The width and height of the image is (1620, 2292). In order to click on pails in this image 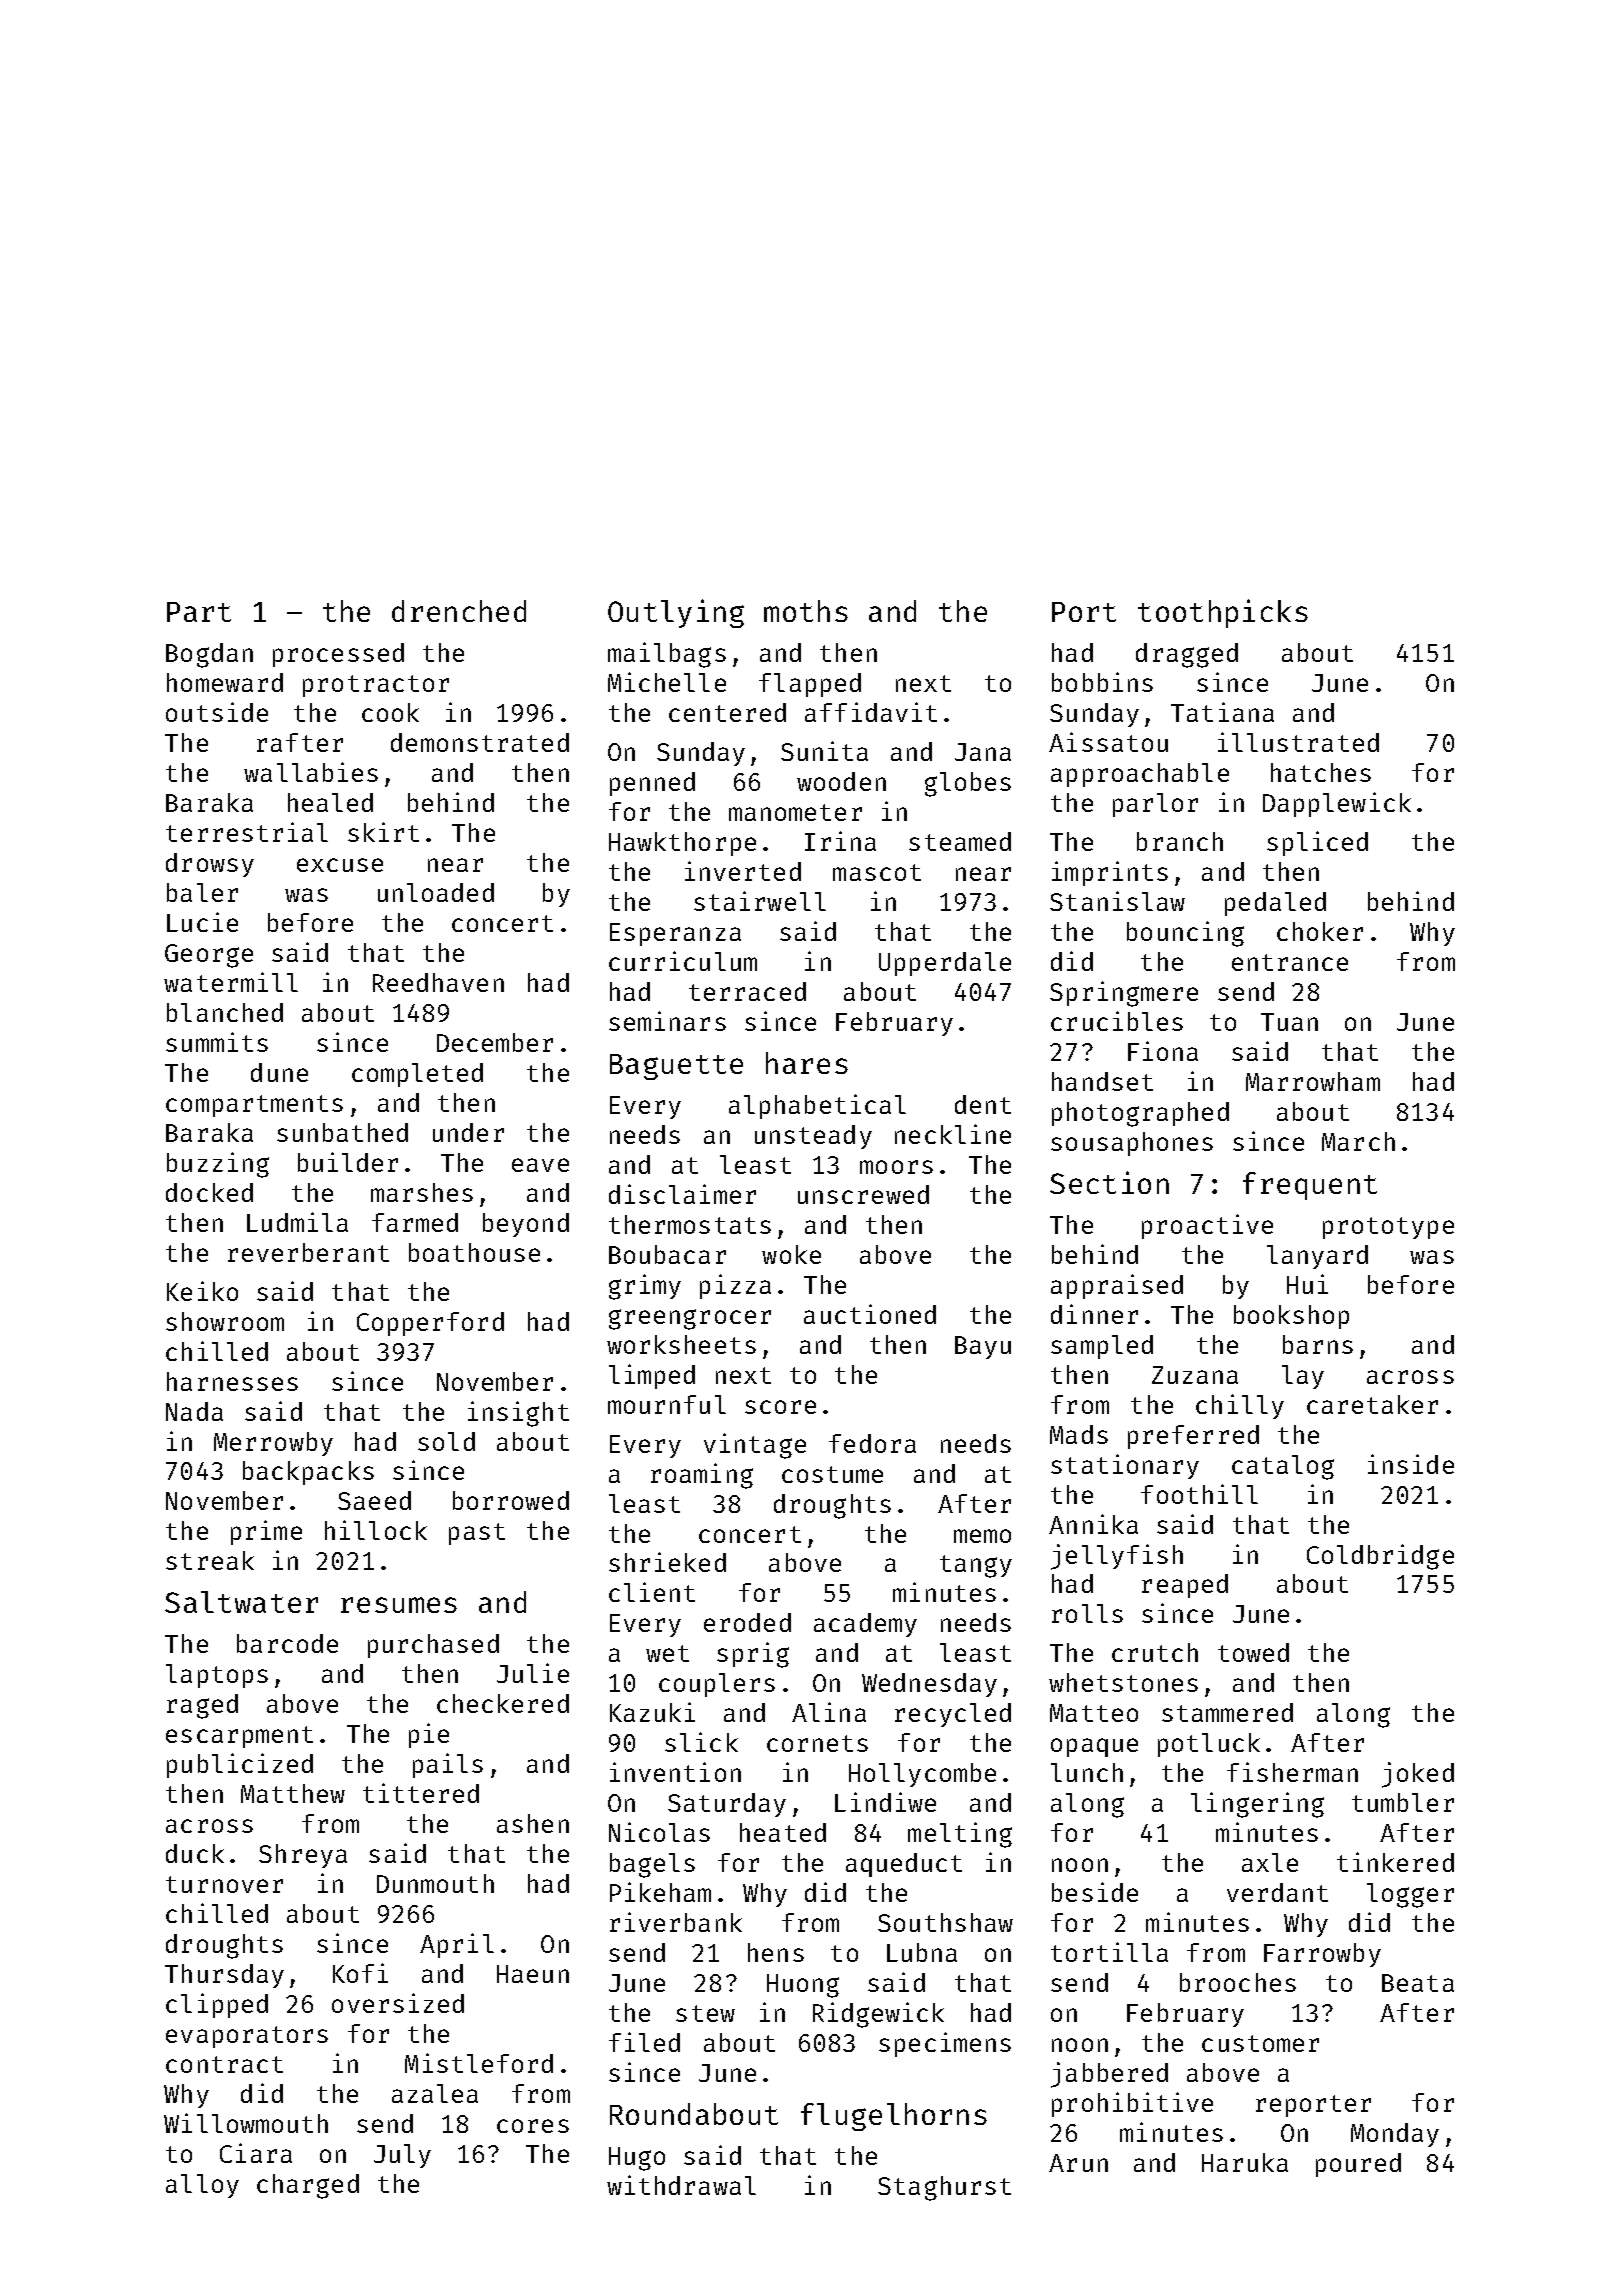, I will do `click(448, 1765)`.
